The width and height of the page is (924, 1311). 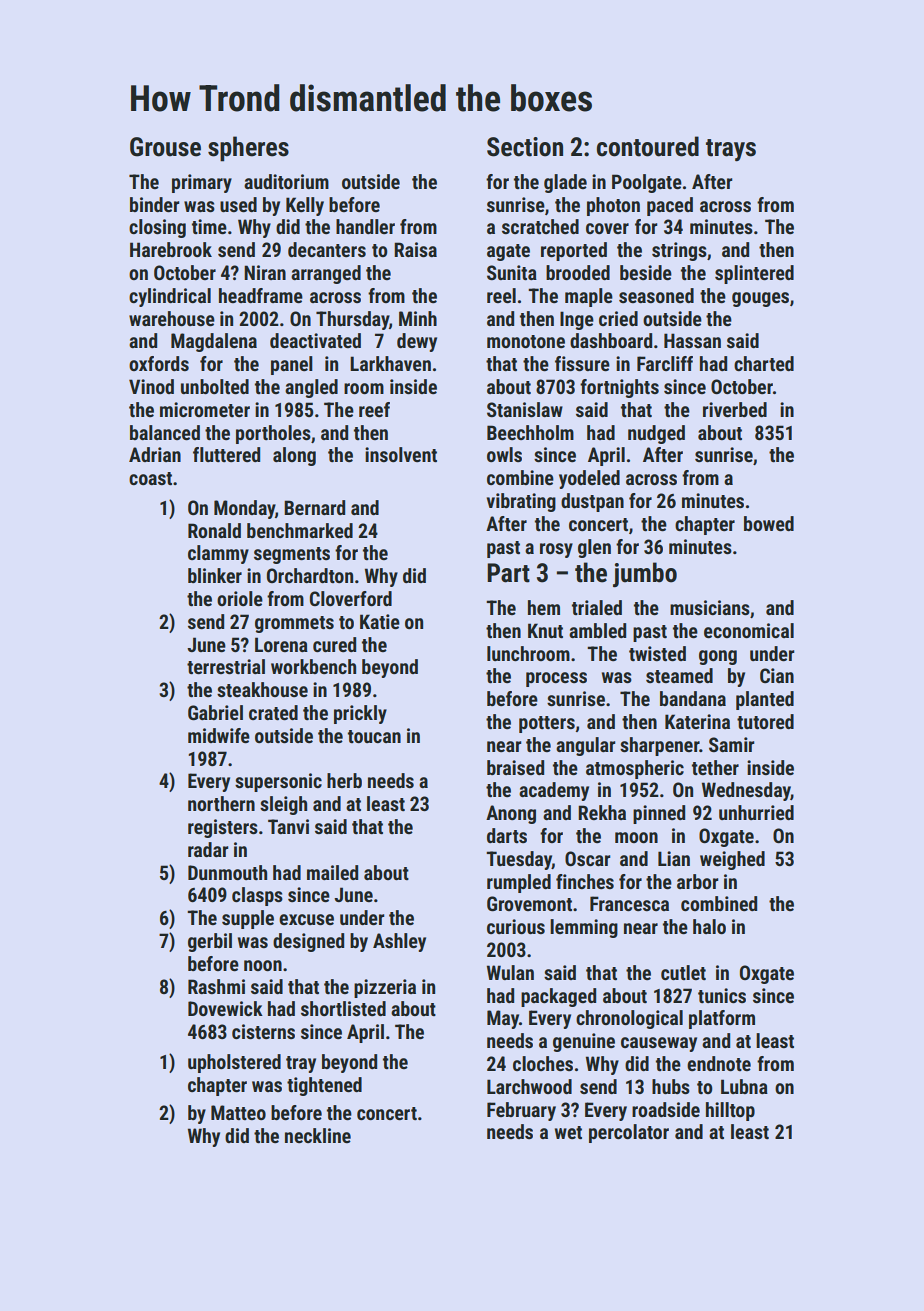 What do you see at coordinates (660, 746) in the page?
I see `sharpener` at bounding box center [660, 746].
